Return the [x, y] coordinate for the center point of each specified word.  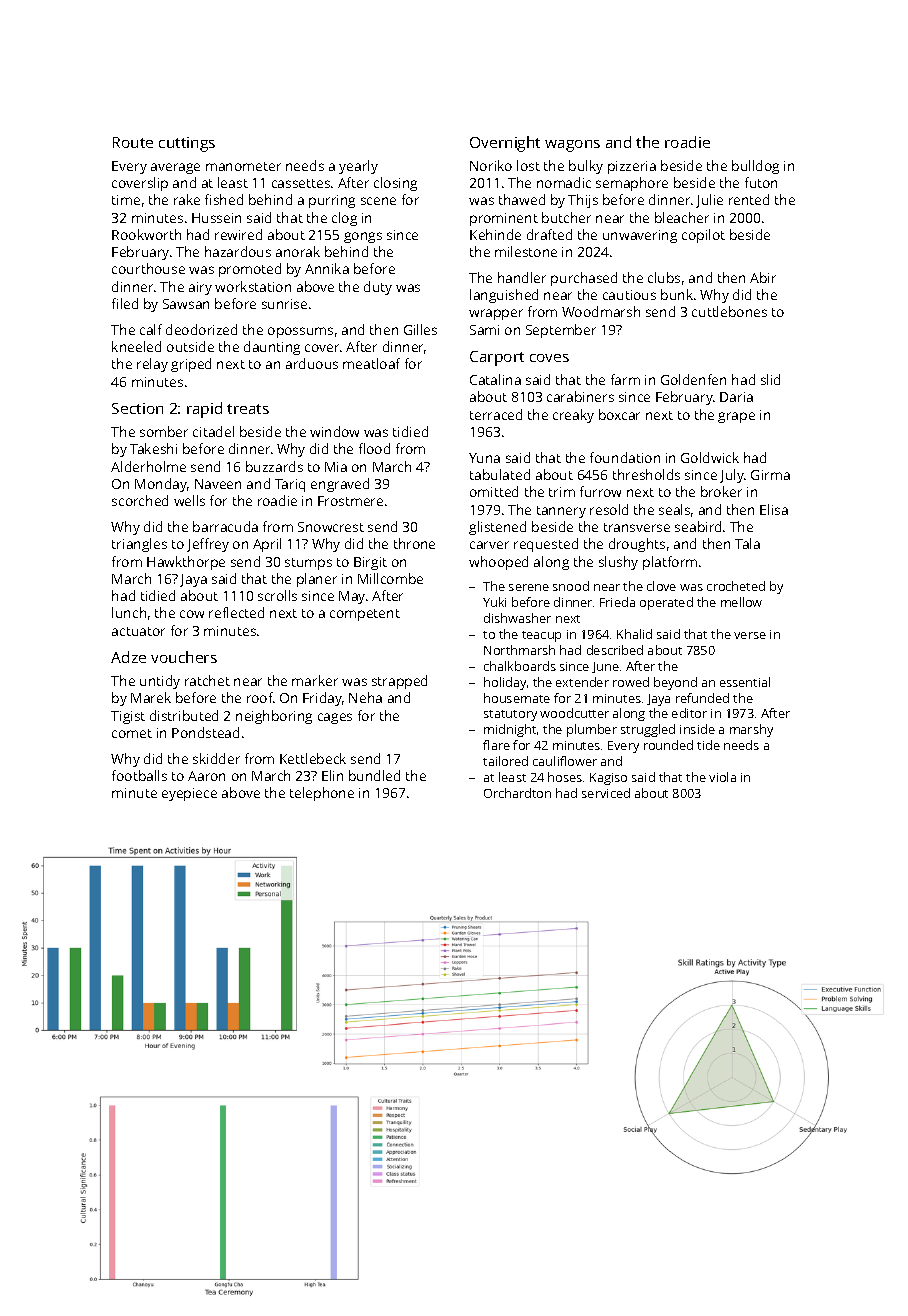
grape [736, 417]
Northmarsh [519, 650]
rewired [238, 234]
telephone [322, 794]
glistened [497, 528]
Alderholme [148, 466]
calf [151, 329]
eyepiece [189, 794]
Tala [747, 543]
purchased [584, 279]
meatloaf [371, 363]
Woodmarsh [601, 311]
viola [722, 777]
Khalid [634, 634]
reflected [236, 612]
